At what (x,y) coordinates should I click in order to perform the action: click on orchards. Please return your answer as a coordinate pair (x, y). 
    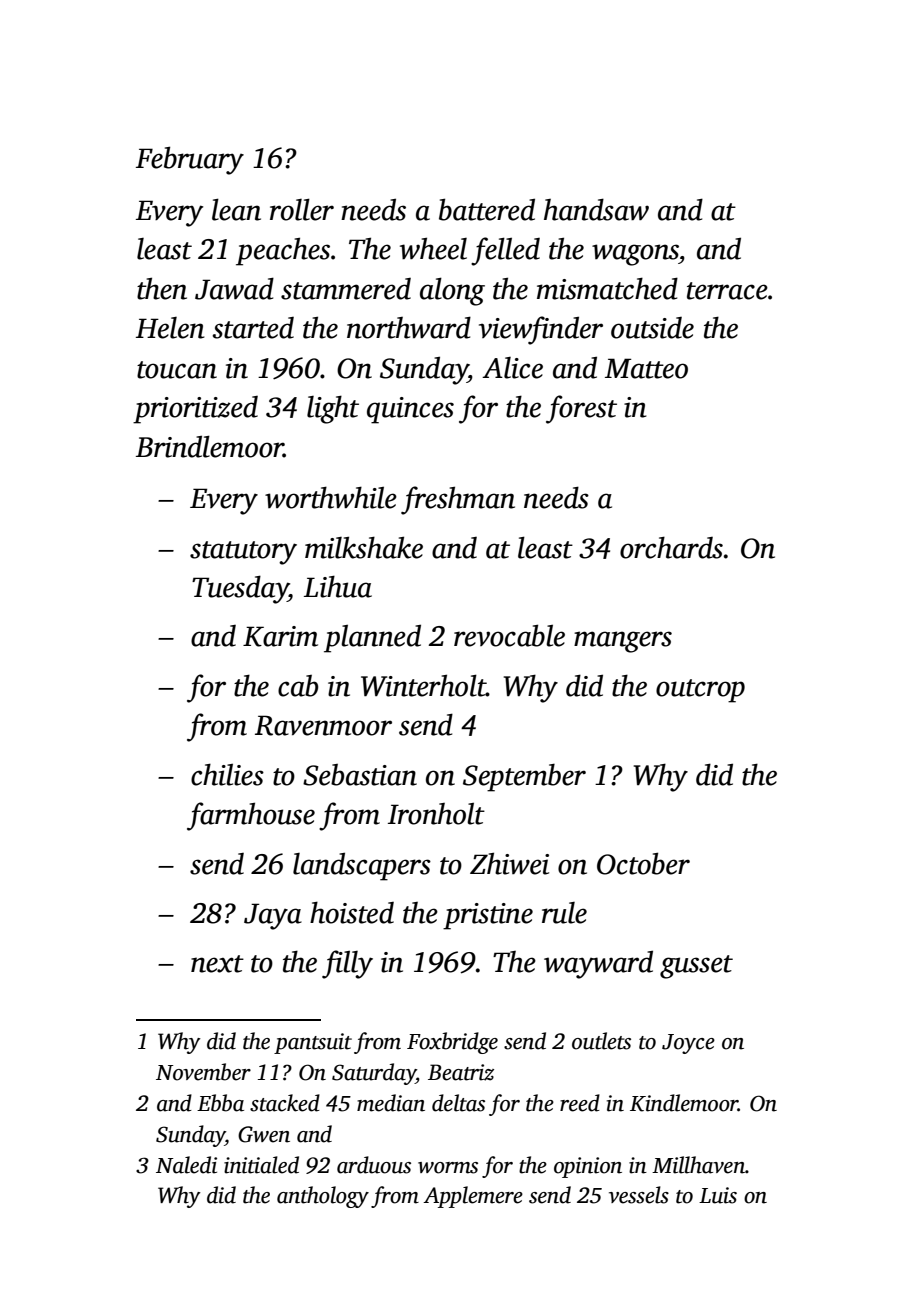
    Looking at the image, I should click on (671, 547).
